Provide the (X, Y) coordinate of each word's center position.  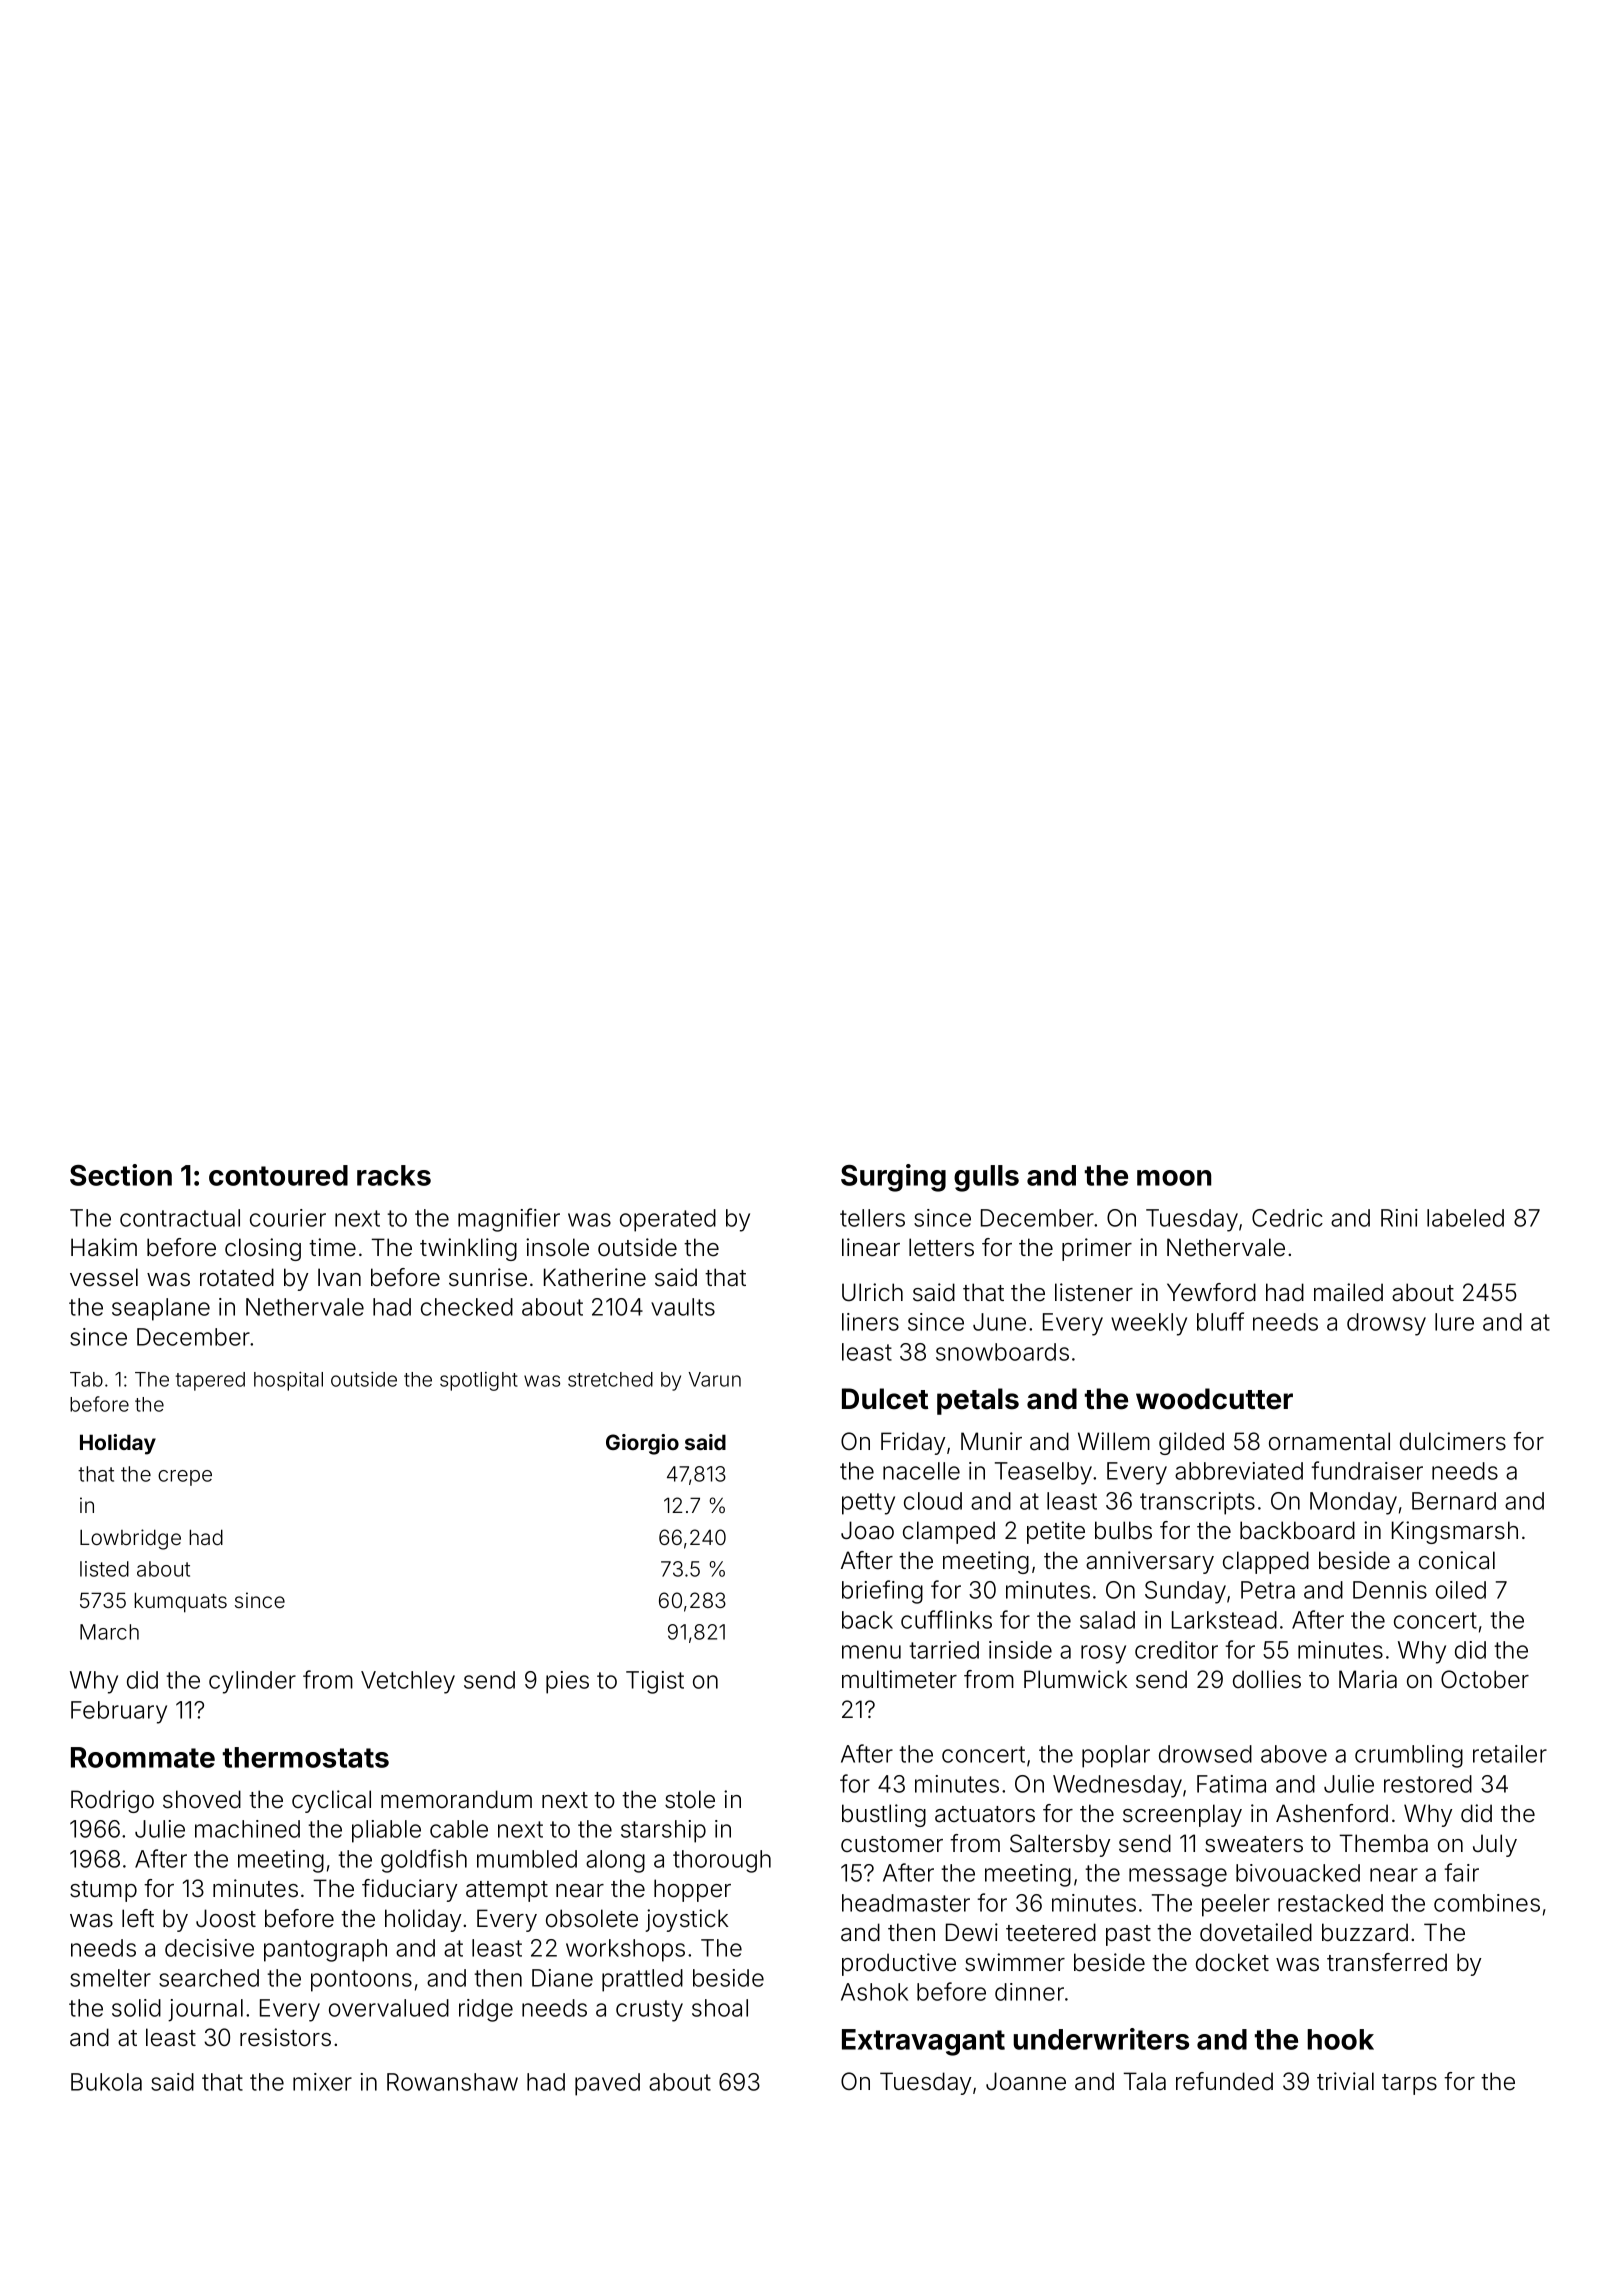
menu (871, 1652)
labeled (1465, 1218)
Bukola (106, 2082)
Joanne (1026, 2081)
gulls (986, 1178)
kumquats (180, 1602)
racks (394, 1175)
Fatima (1231, 1784)
